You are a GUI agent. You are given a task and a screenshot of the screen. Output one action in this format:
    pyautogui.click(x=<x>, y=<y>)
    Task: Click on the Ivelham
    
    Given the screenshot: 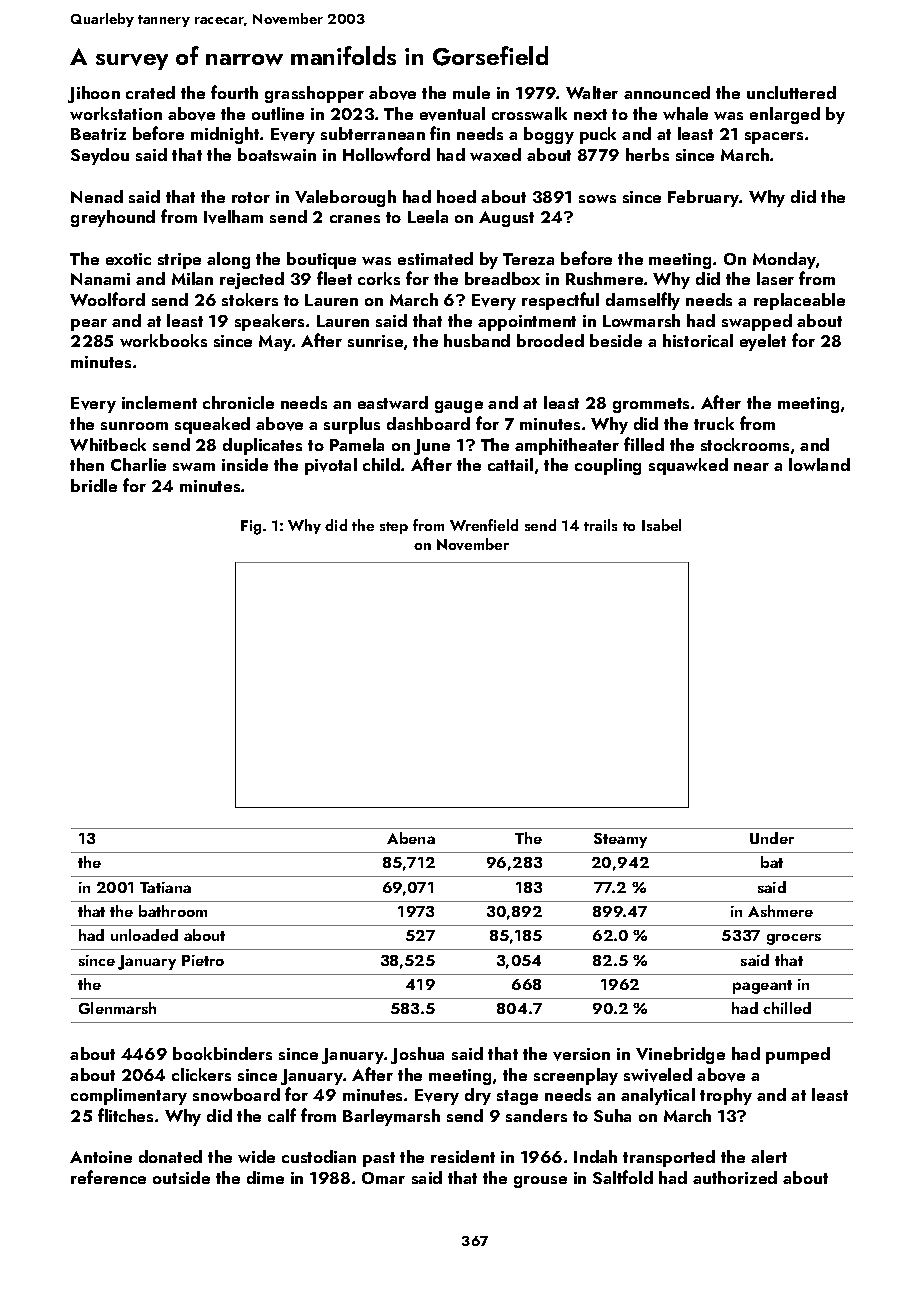 What is the action you would take?
    pyautogui.click(x=233, y=217)
